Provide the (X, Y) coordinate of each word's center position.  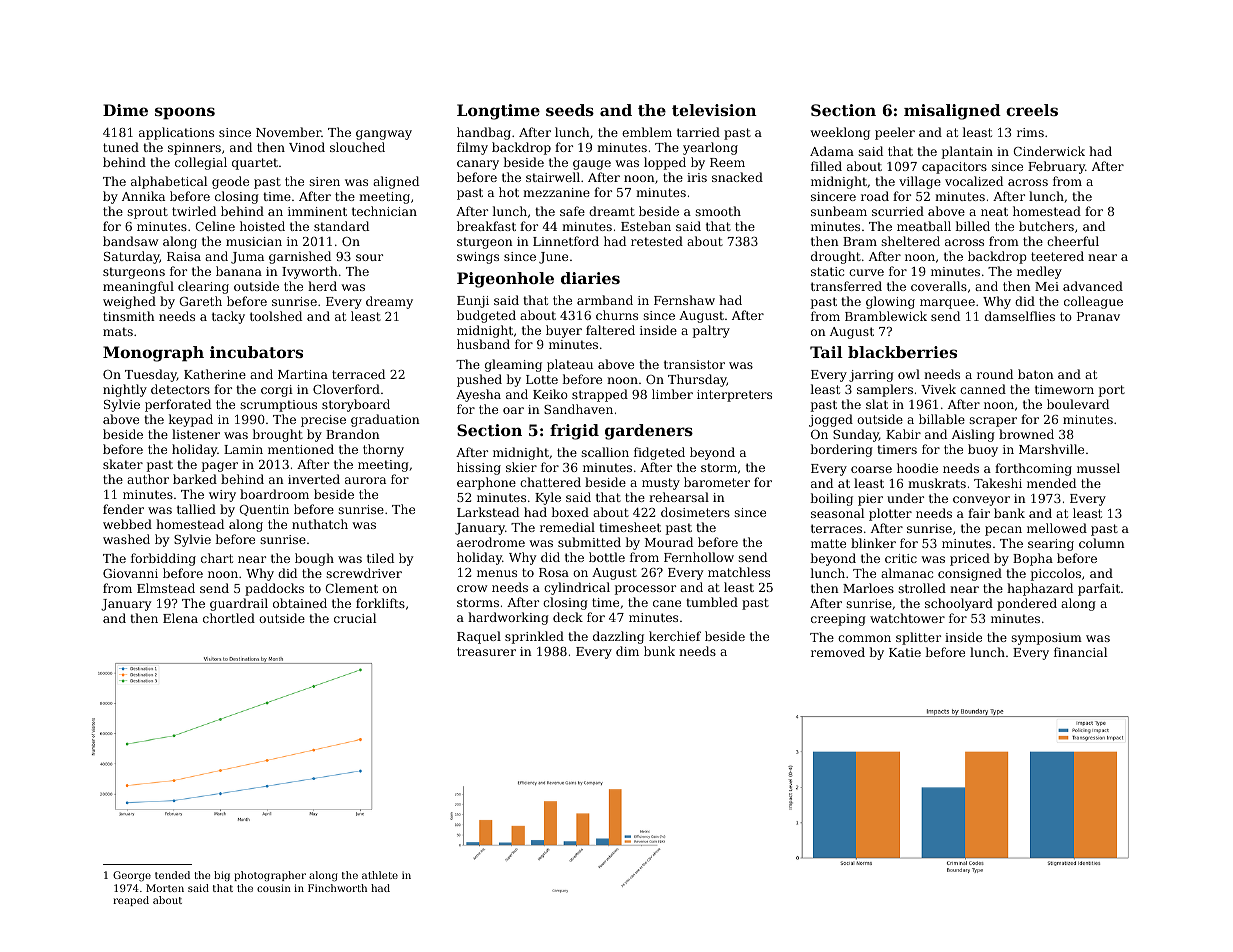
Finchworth (337, 888)
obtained (300, 603)
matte (828, 543)
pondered (1027, 604)
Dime (125, 110)
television (714, 110)
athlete (380, 875)
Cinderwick (1049, 151)
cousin (274, 888)
